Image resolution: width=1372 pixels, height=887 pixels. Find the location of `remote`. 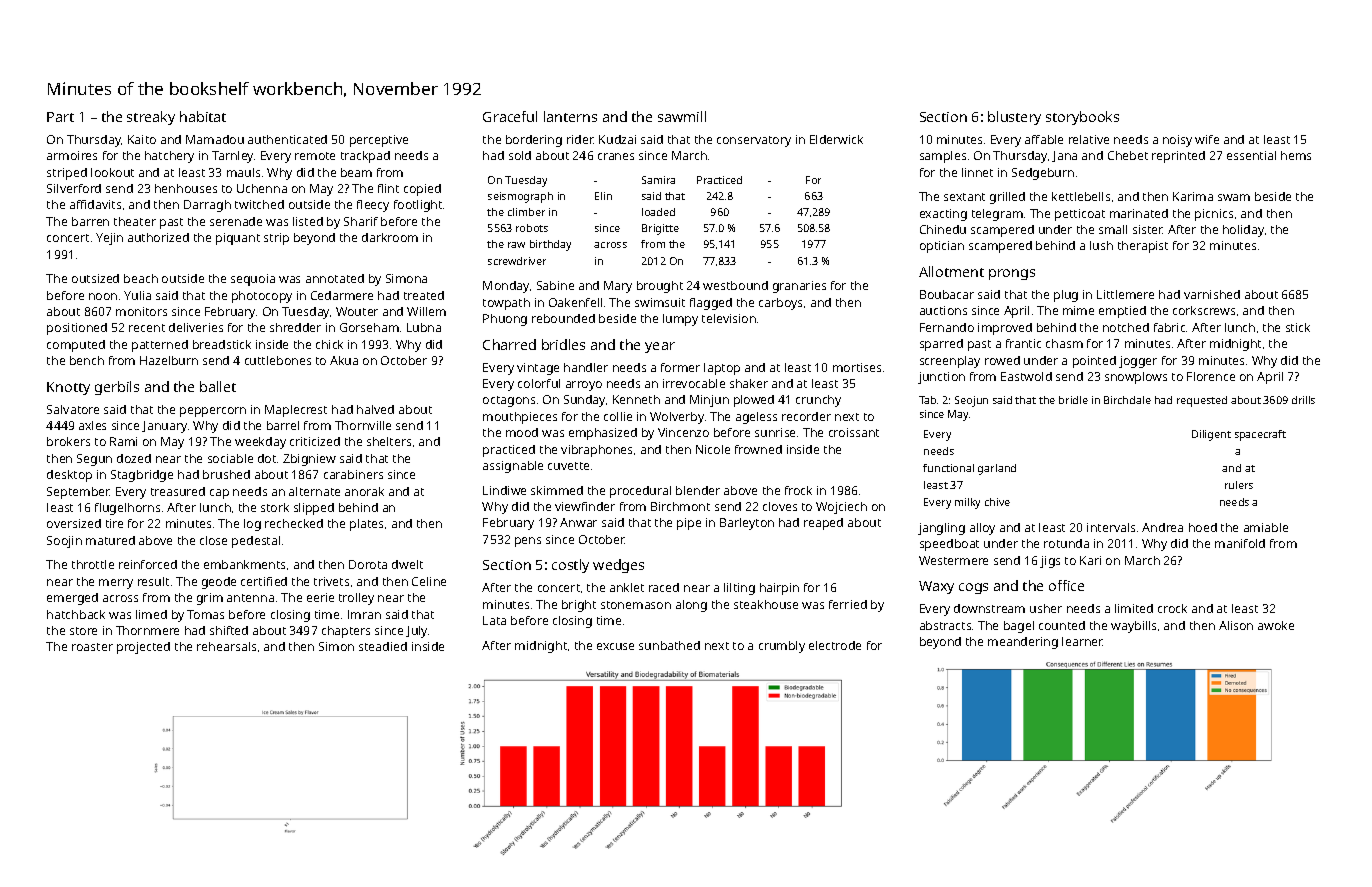

remote is located at coordinates (315, 156).
